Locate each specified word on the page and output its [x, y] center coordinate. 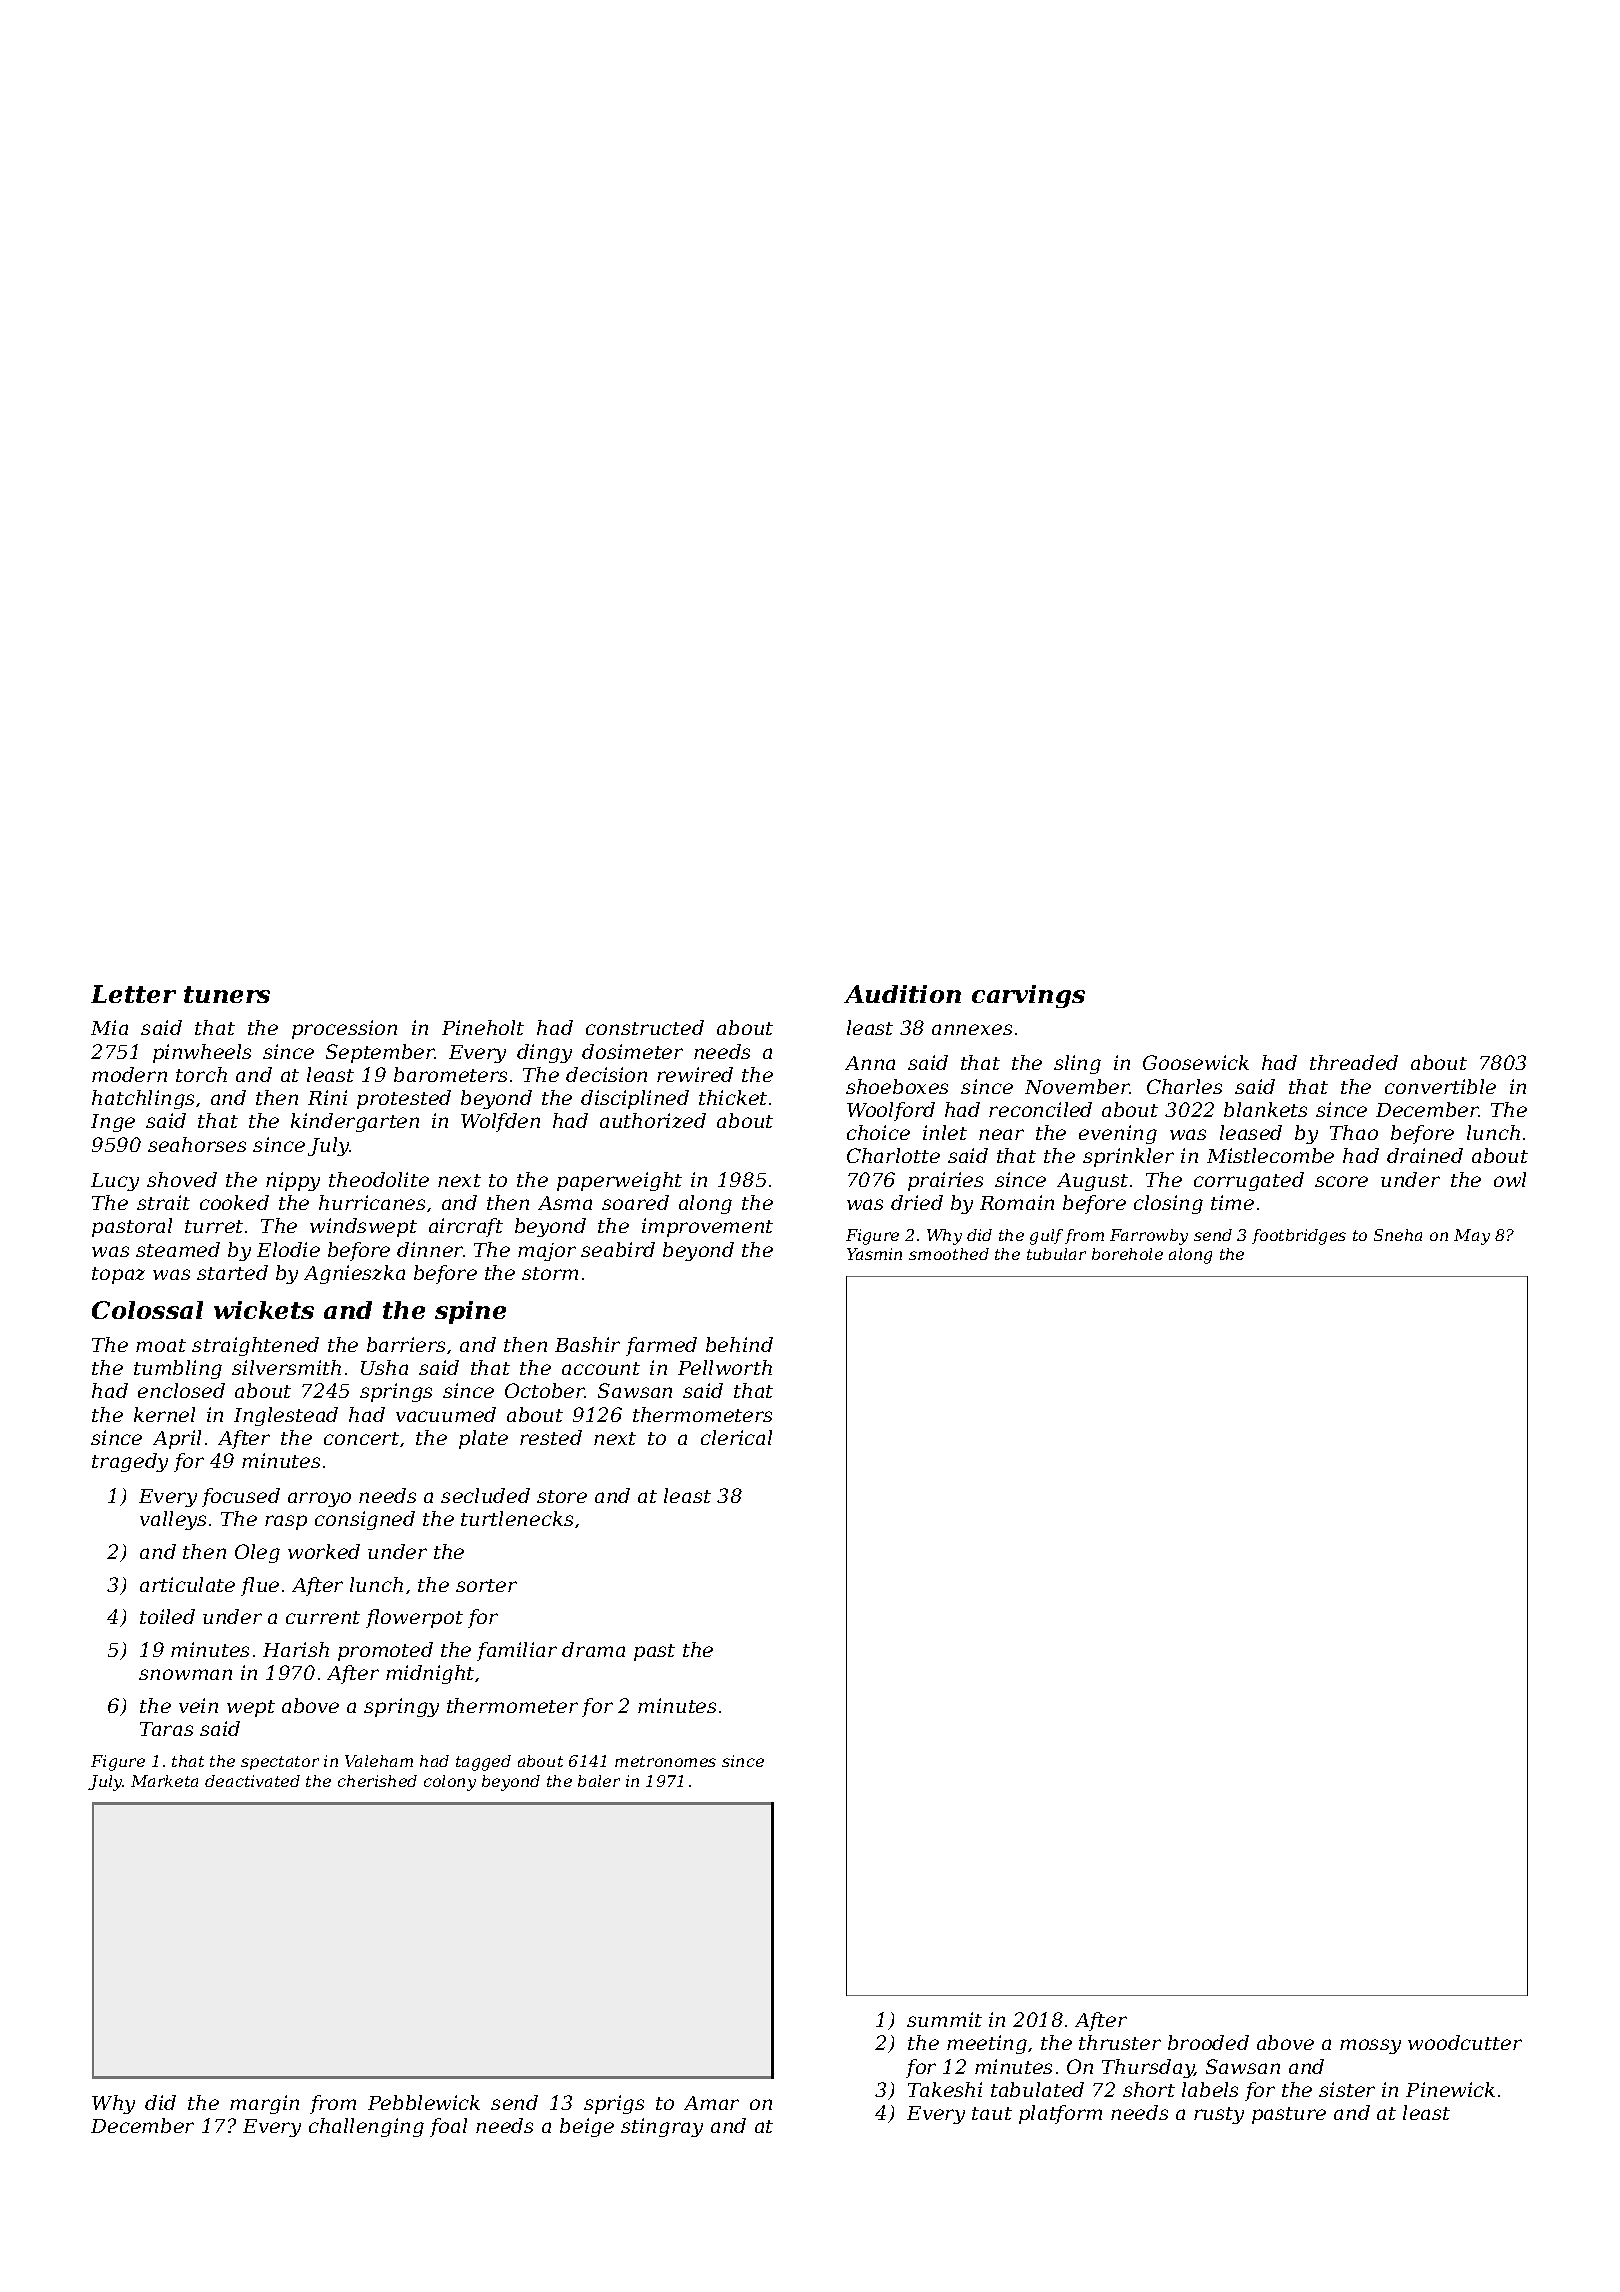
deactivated [252, 1781]
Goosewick [1196, 1062]
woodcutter [1465, 2042]
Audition [902, 994]
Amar [711, 2103]
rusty [1219, 2115]
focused [241, 1497]
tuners [227, 994]
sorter [486, 1585]
